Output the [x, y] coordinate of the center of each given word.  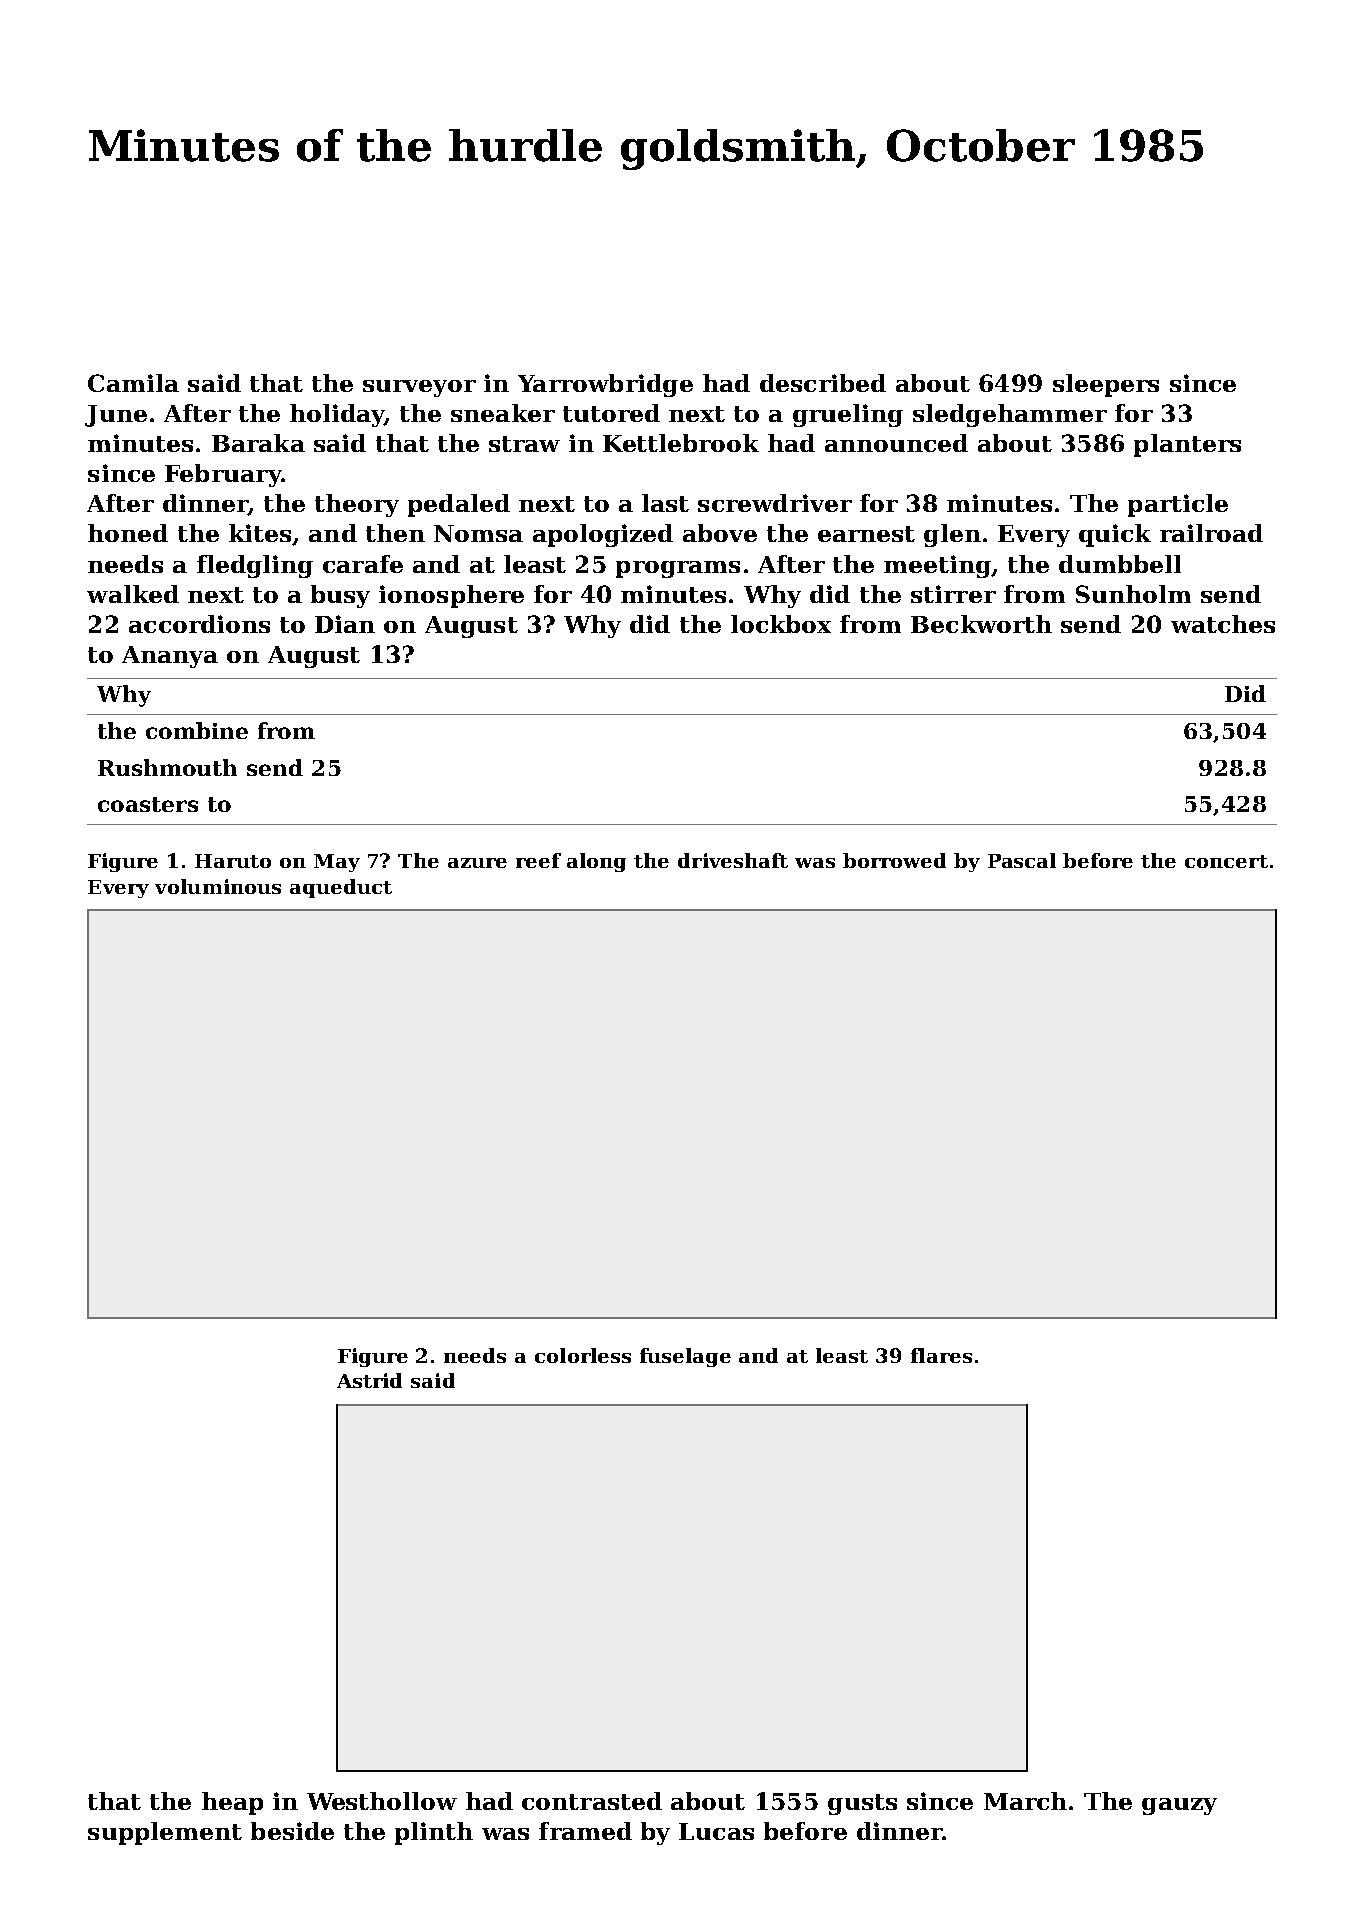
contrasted [592, 1801]
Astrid [369, 1380]
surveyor [419, 388]
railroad [1211, 533]
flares [941, 1355]
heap [232, 1803]
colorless [583, 1355]
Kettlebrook [681, 443]
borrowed [894, 860]
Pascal [1022, 860]
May [337, 863]
